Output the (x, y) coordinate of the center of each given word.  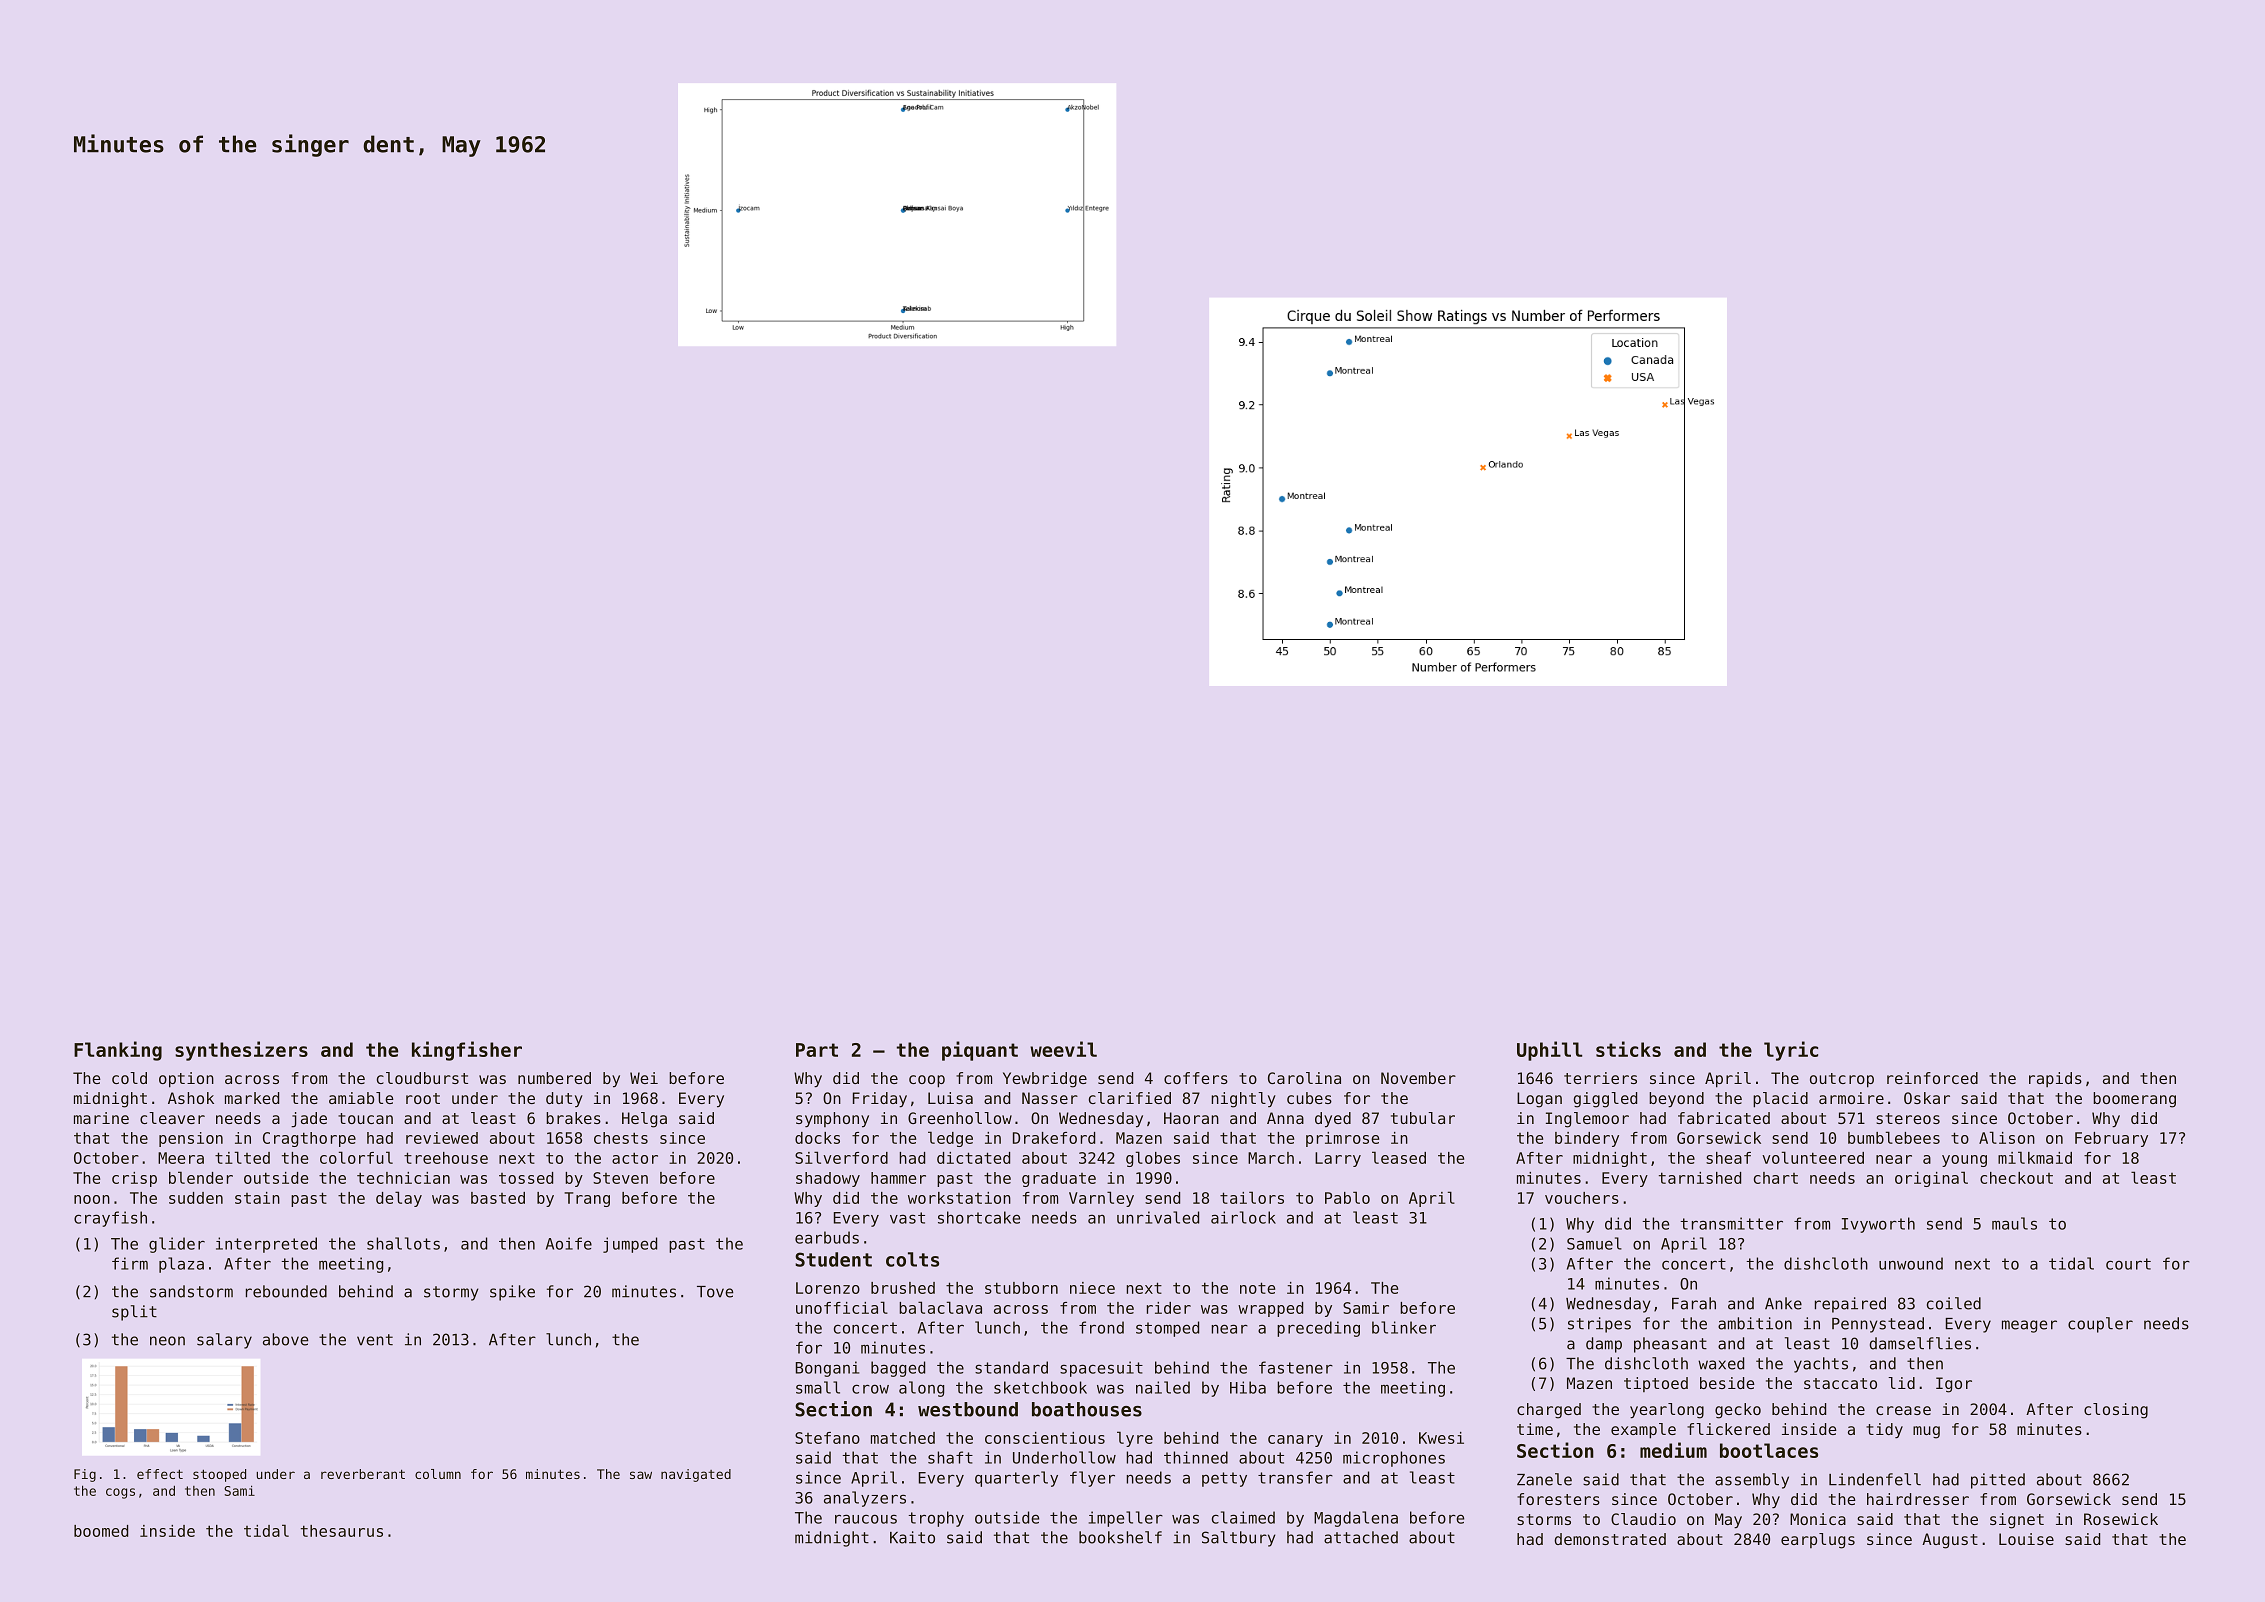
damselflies (1920, 1343)
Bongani (827, 1369)
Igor (1954, 1385)
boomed (101, 1531)
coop (927, 1081)
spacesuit (1101, 1369)
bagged (898, 1369)
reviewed (442, 1138)
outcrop (1842, 1080)
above (286, 1339)
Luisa (950, 1098)
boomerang (2134, 1100)
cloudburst (422, 1078)
